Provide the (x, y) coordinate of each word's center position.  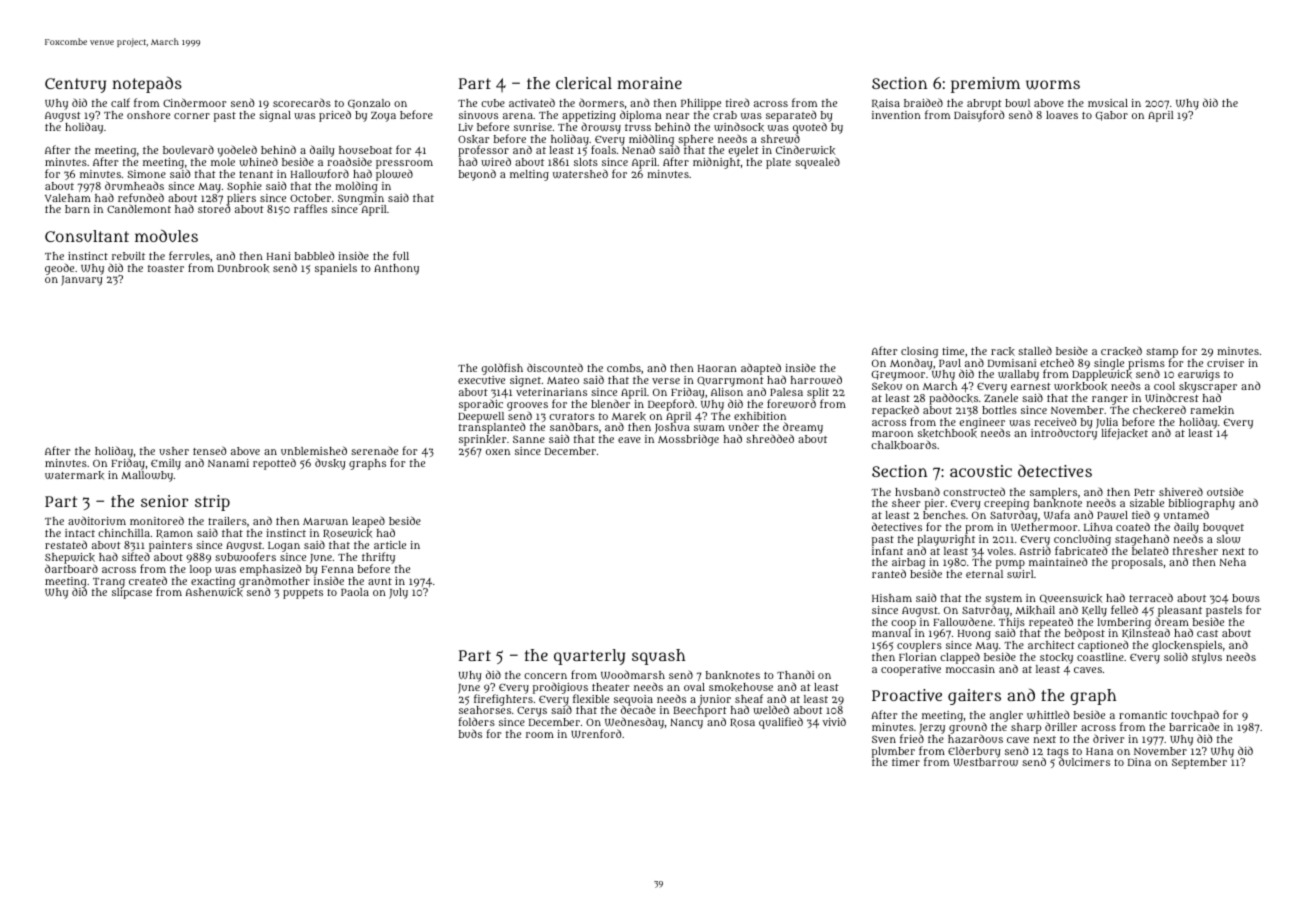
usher (174, 451)
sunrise (533, 127)
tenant (256, 174)
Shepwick (70, 558)
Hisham (892, 598)
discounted (555, 367)
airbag (908, 564)
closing (919, 352)
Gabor (1111, 116)
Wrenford (596, 733)
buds (470, 733)
